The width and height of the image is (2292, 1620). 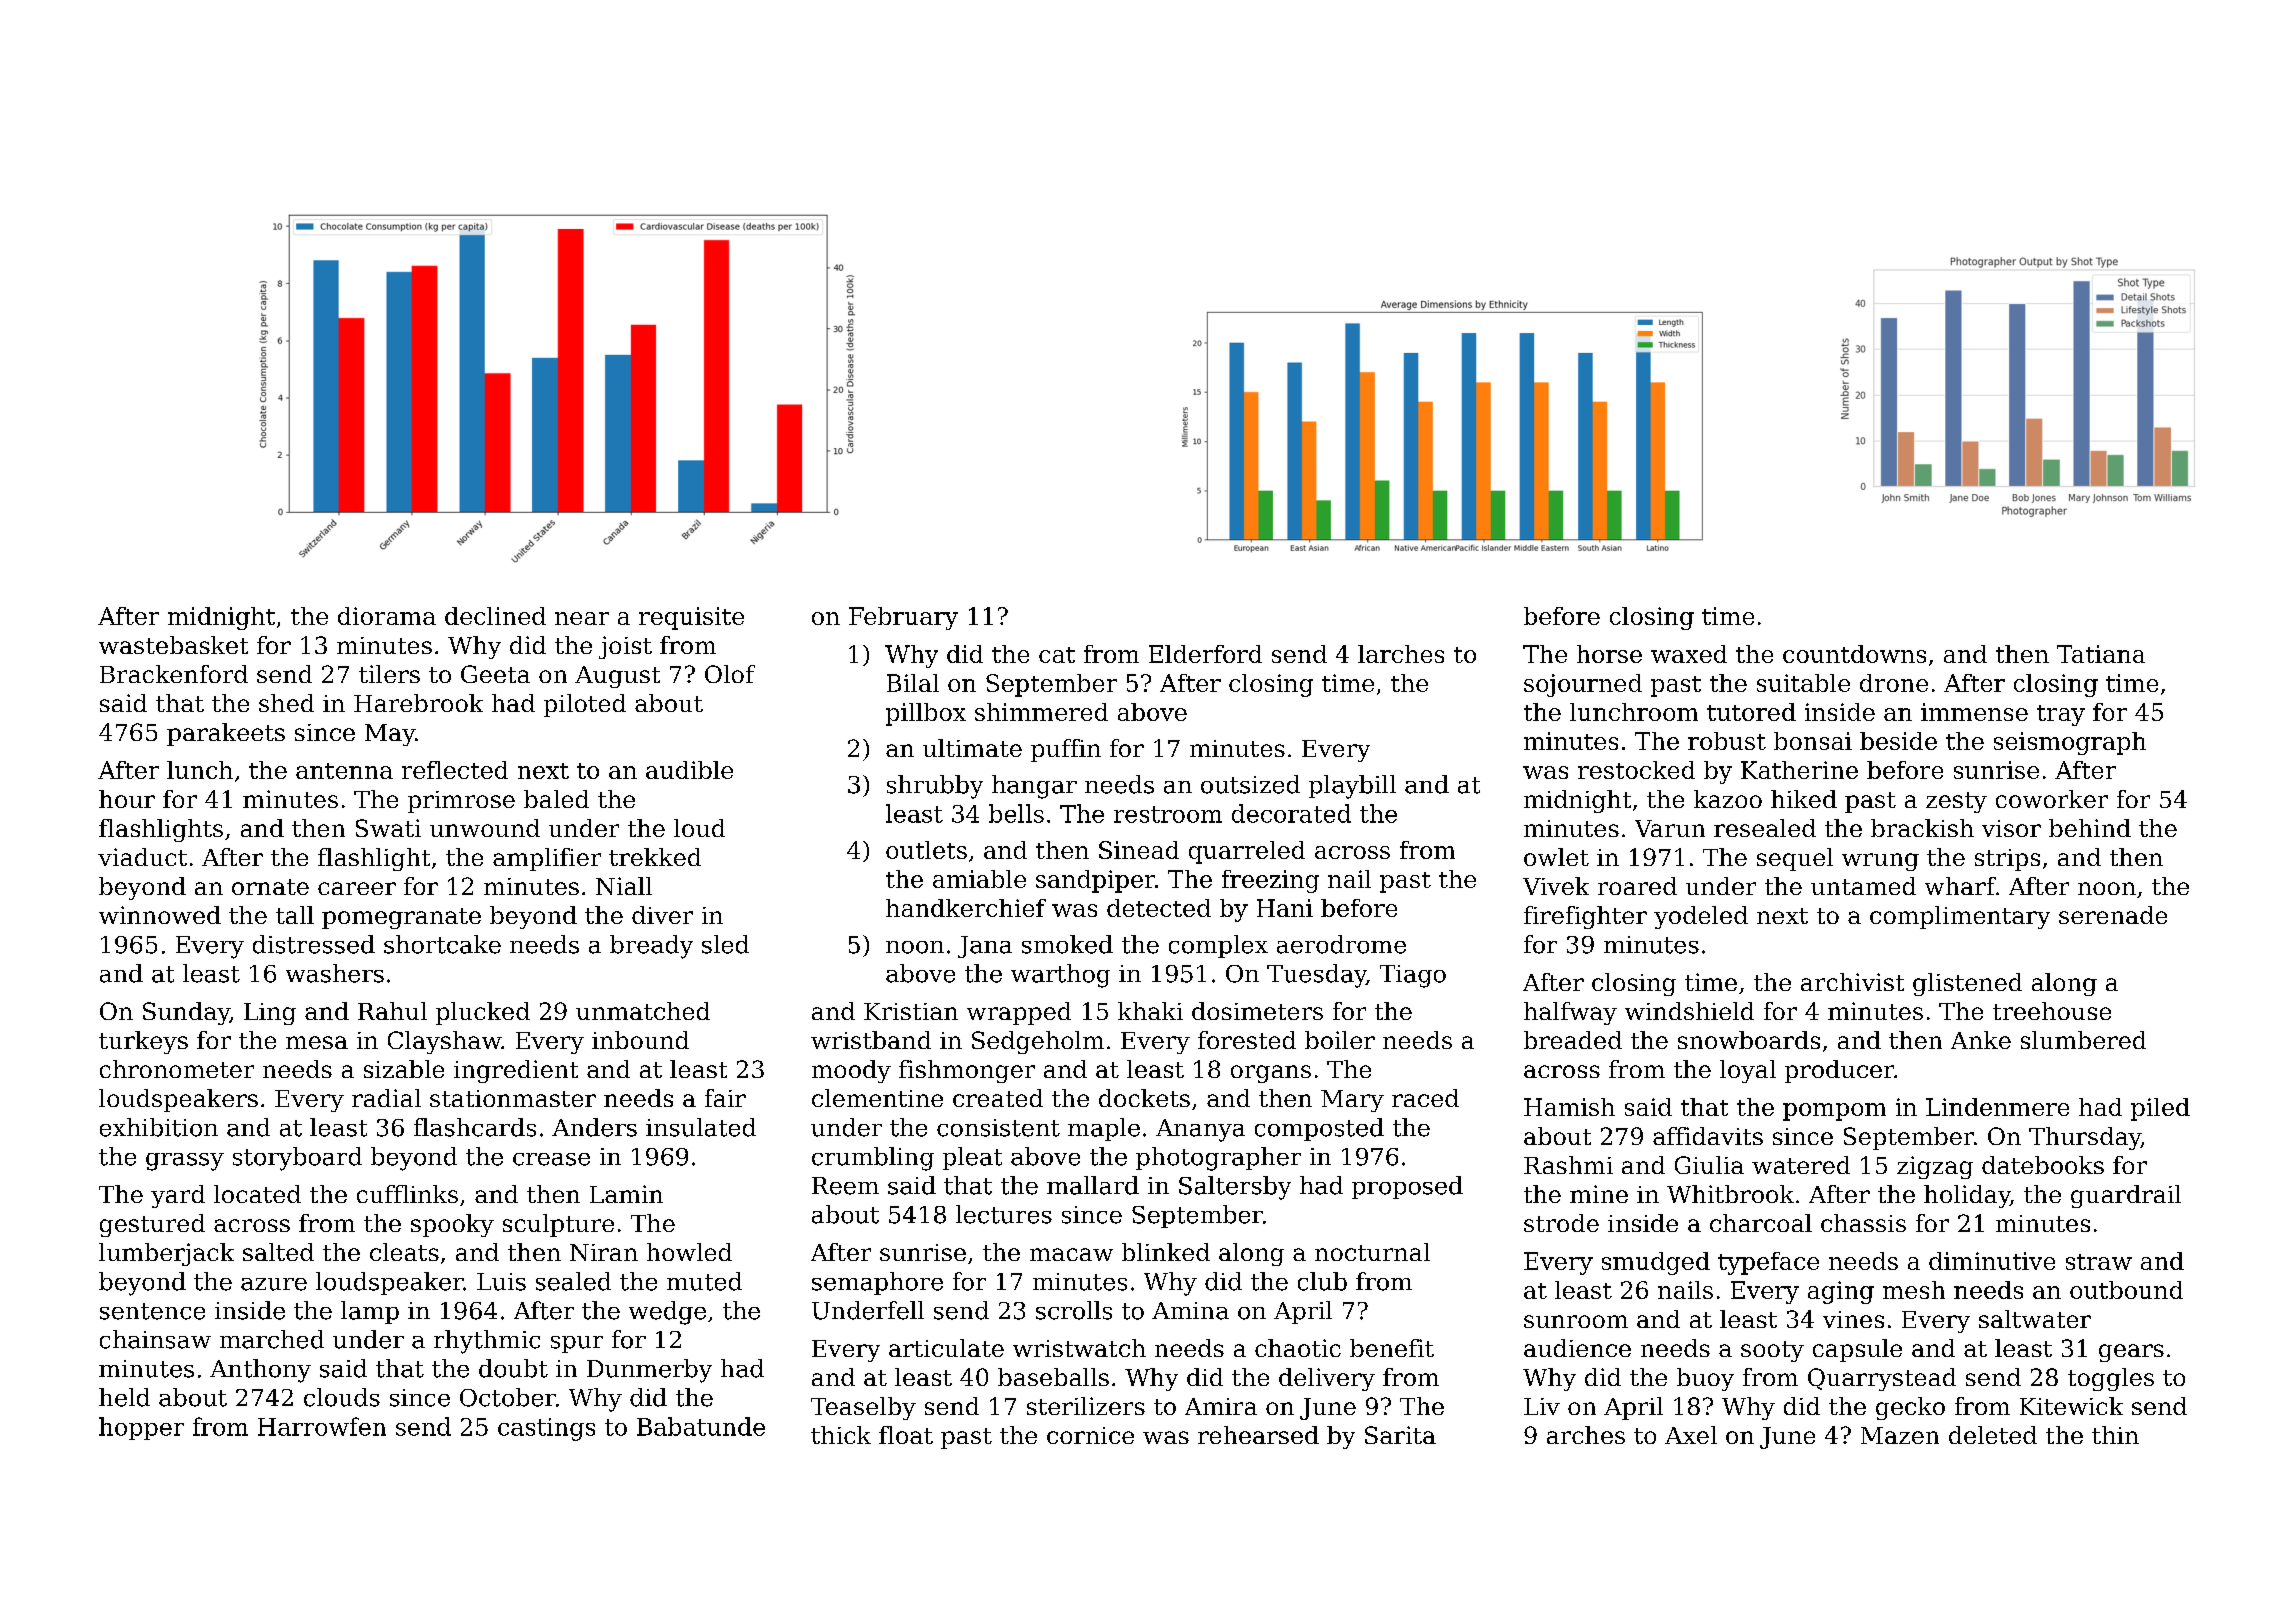 What do you see at coordinates (160, 915) in the image?
I see `winnowed` at bounding box center [160, 915].
